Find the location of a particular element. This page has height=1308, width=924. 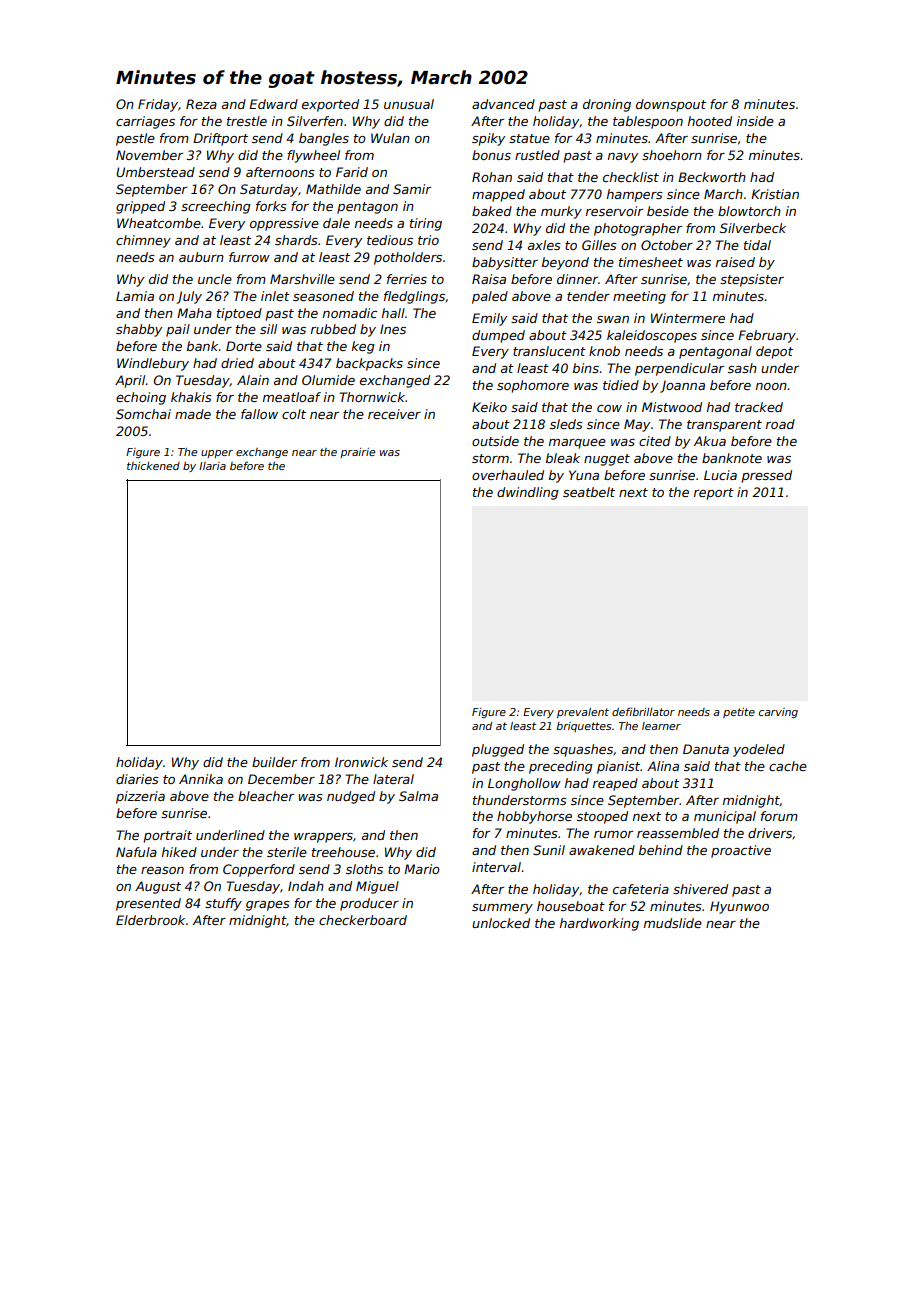

furrow is located at coordinates (249, 257).
